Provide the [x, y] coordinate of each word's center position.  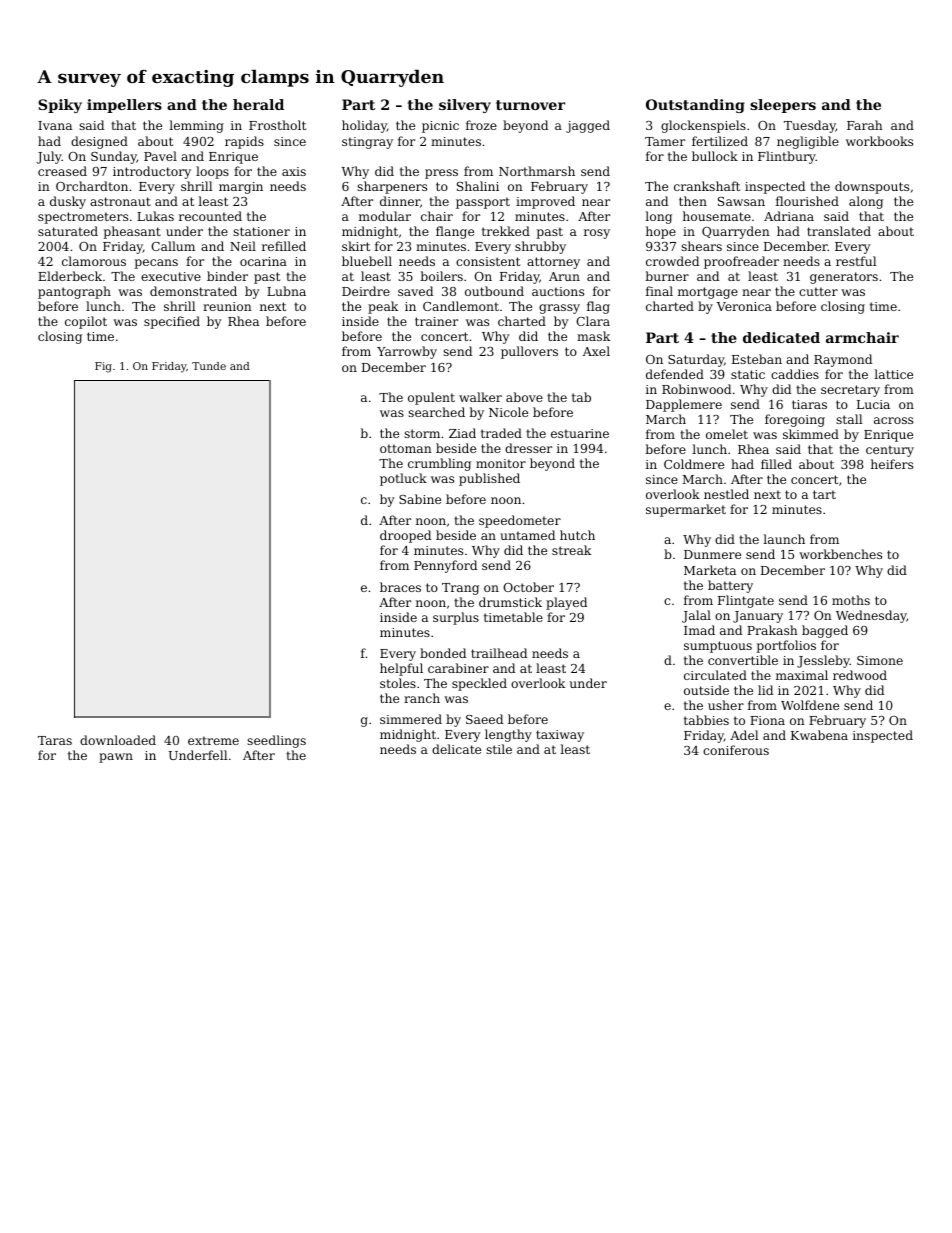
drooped [405, 536]
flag [598, 307]
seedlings [276, 741]
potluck [403, 479]
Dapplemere [684, 405]
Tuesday [810, 126]
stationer [261, 231]
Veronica [744, 306]
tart [824, 494]
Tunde [209, 366]
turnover [530, 105]
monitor [501, 463]
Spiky [60, 106]
